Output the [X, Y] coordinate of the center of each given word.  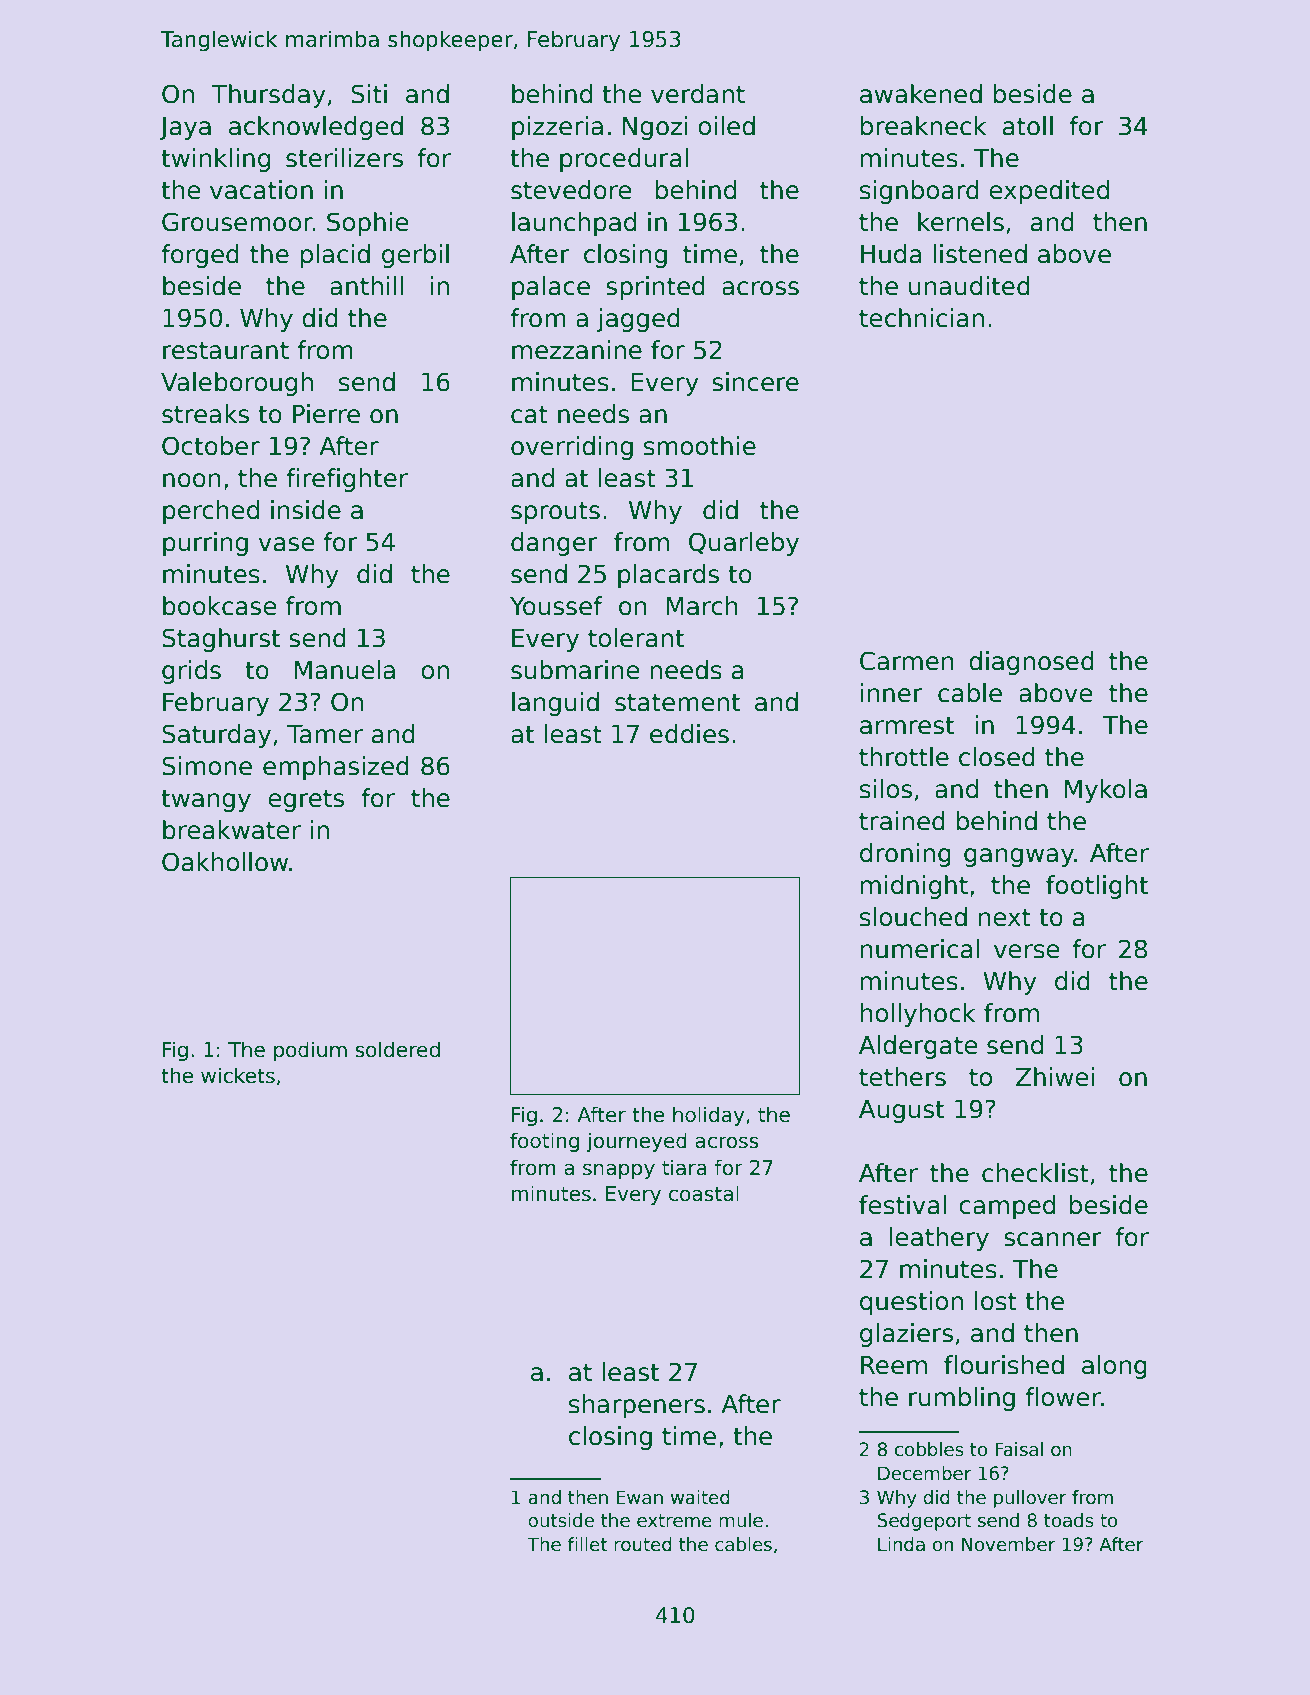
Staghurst [221, 640]
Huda [891, 254]
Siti [369, 94]
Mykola [1106, 791]
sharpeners [637, 1406]
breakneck [924, 126]
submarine [575, 670]
